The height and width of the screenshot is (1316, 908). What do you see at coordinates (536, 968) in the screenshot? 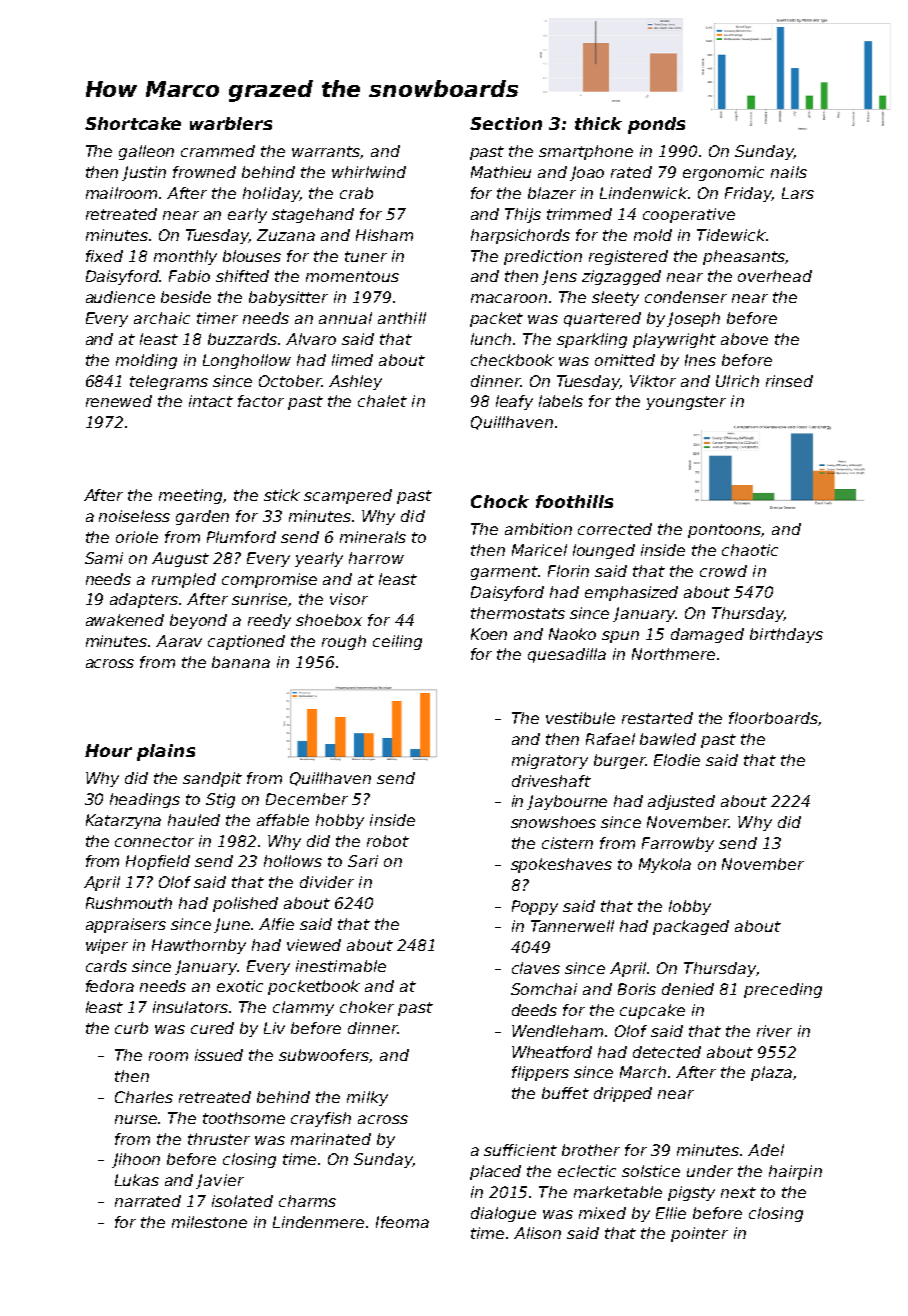
I see `claves` at bounding box center [536, 968].
